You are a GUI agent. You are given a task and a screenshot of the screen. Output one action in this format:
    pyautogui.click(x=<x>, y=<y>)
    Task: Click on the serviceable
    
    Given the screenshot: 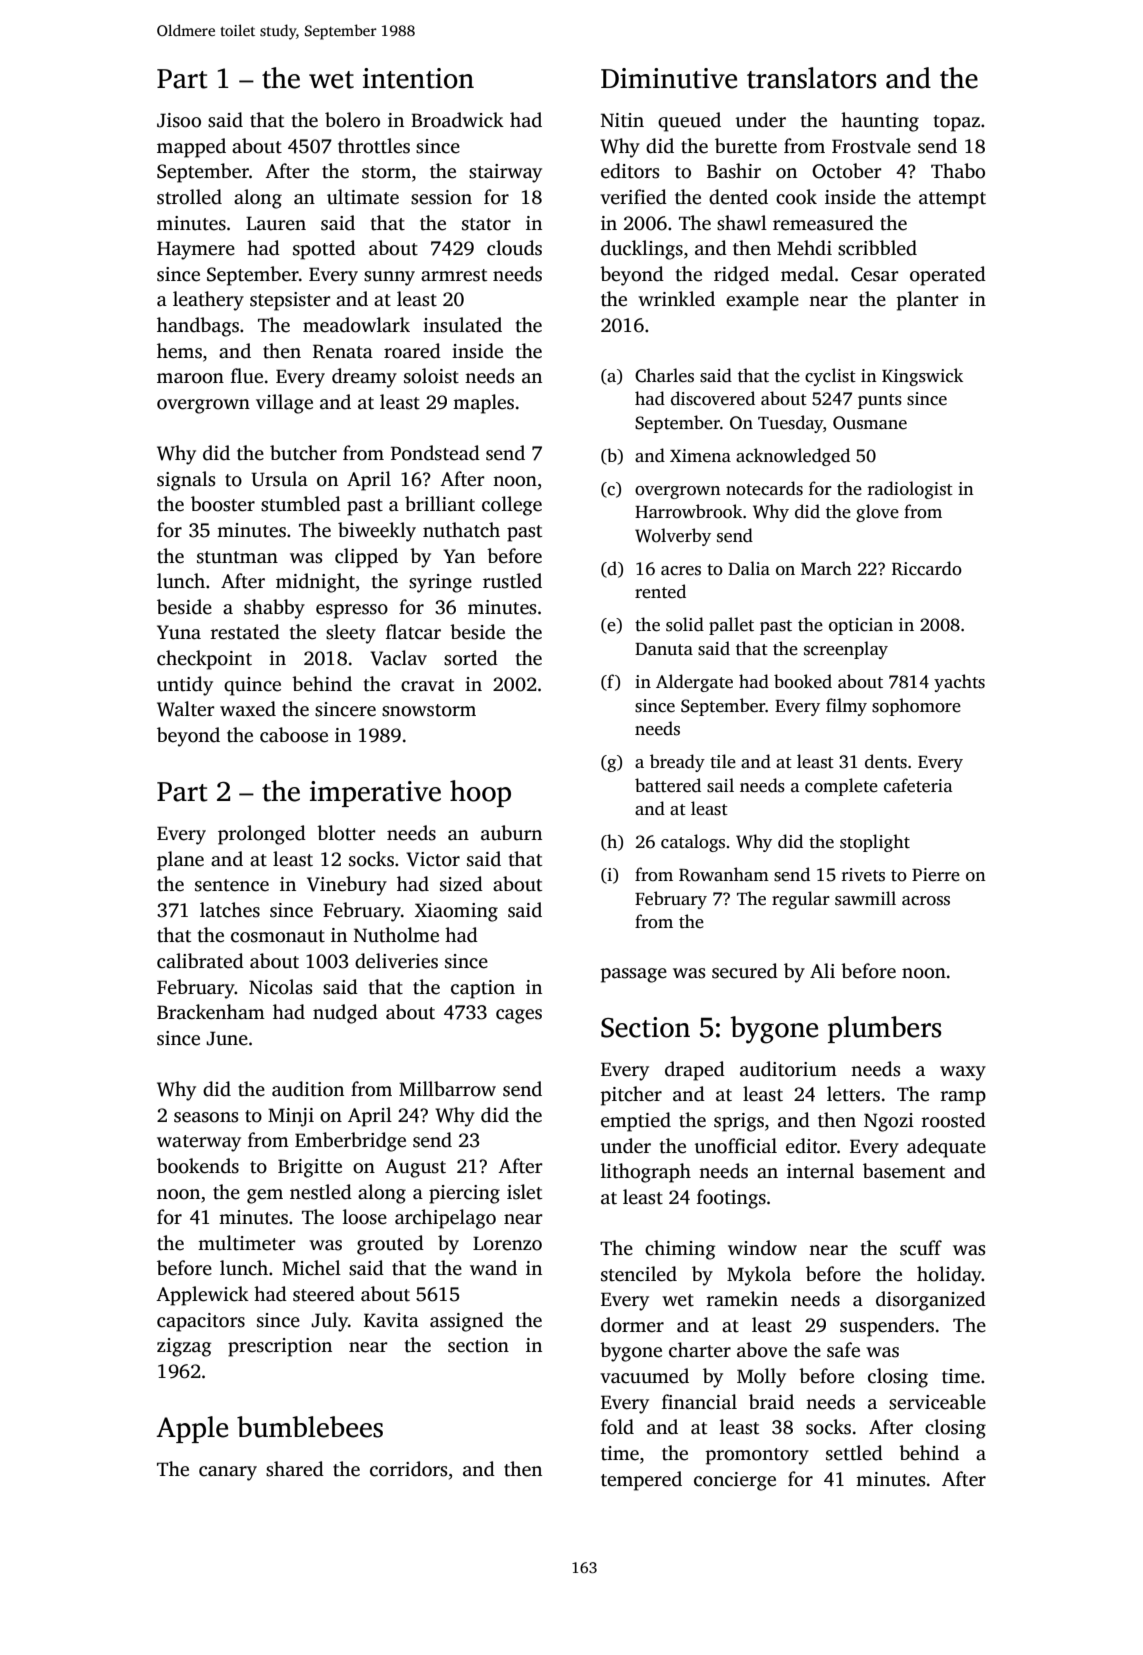 What is the action you would take?
    pyautogui.click(x=937, y=1402)
